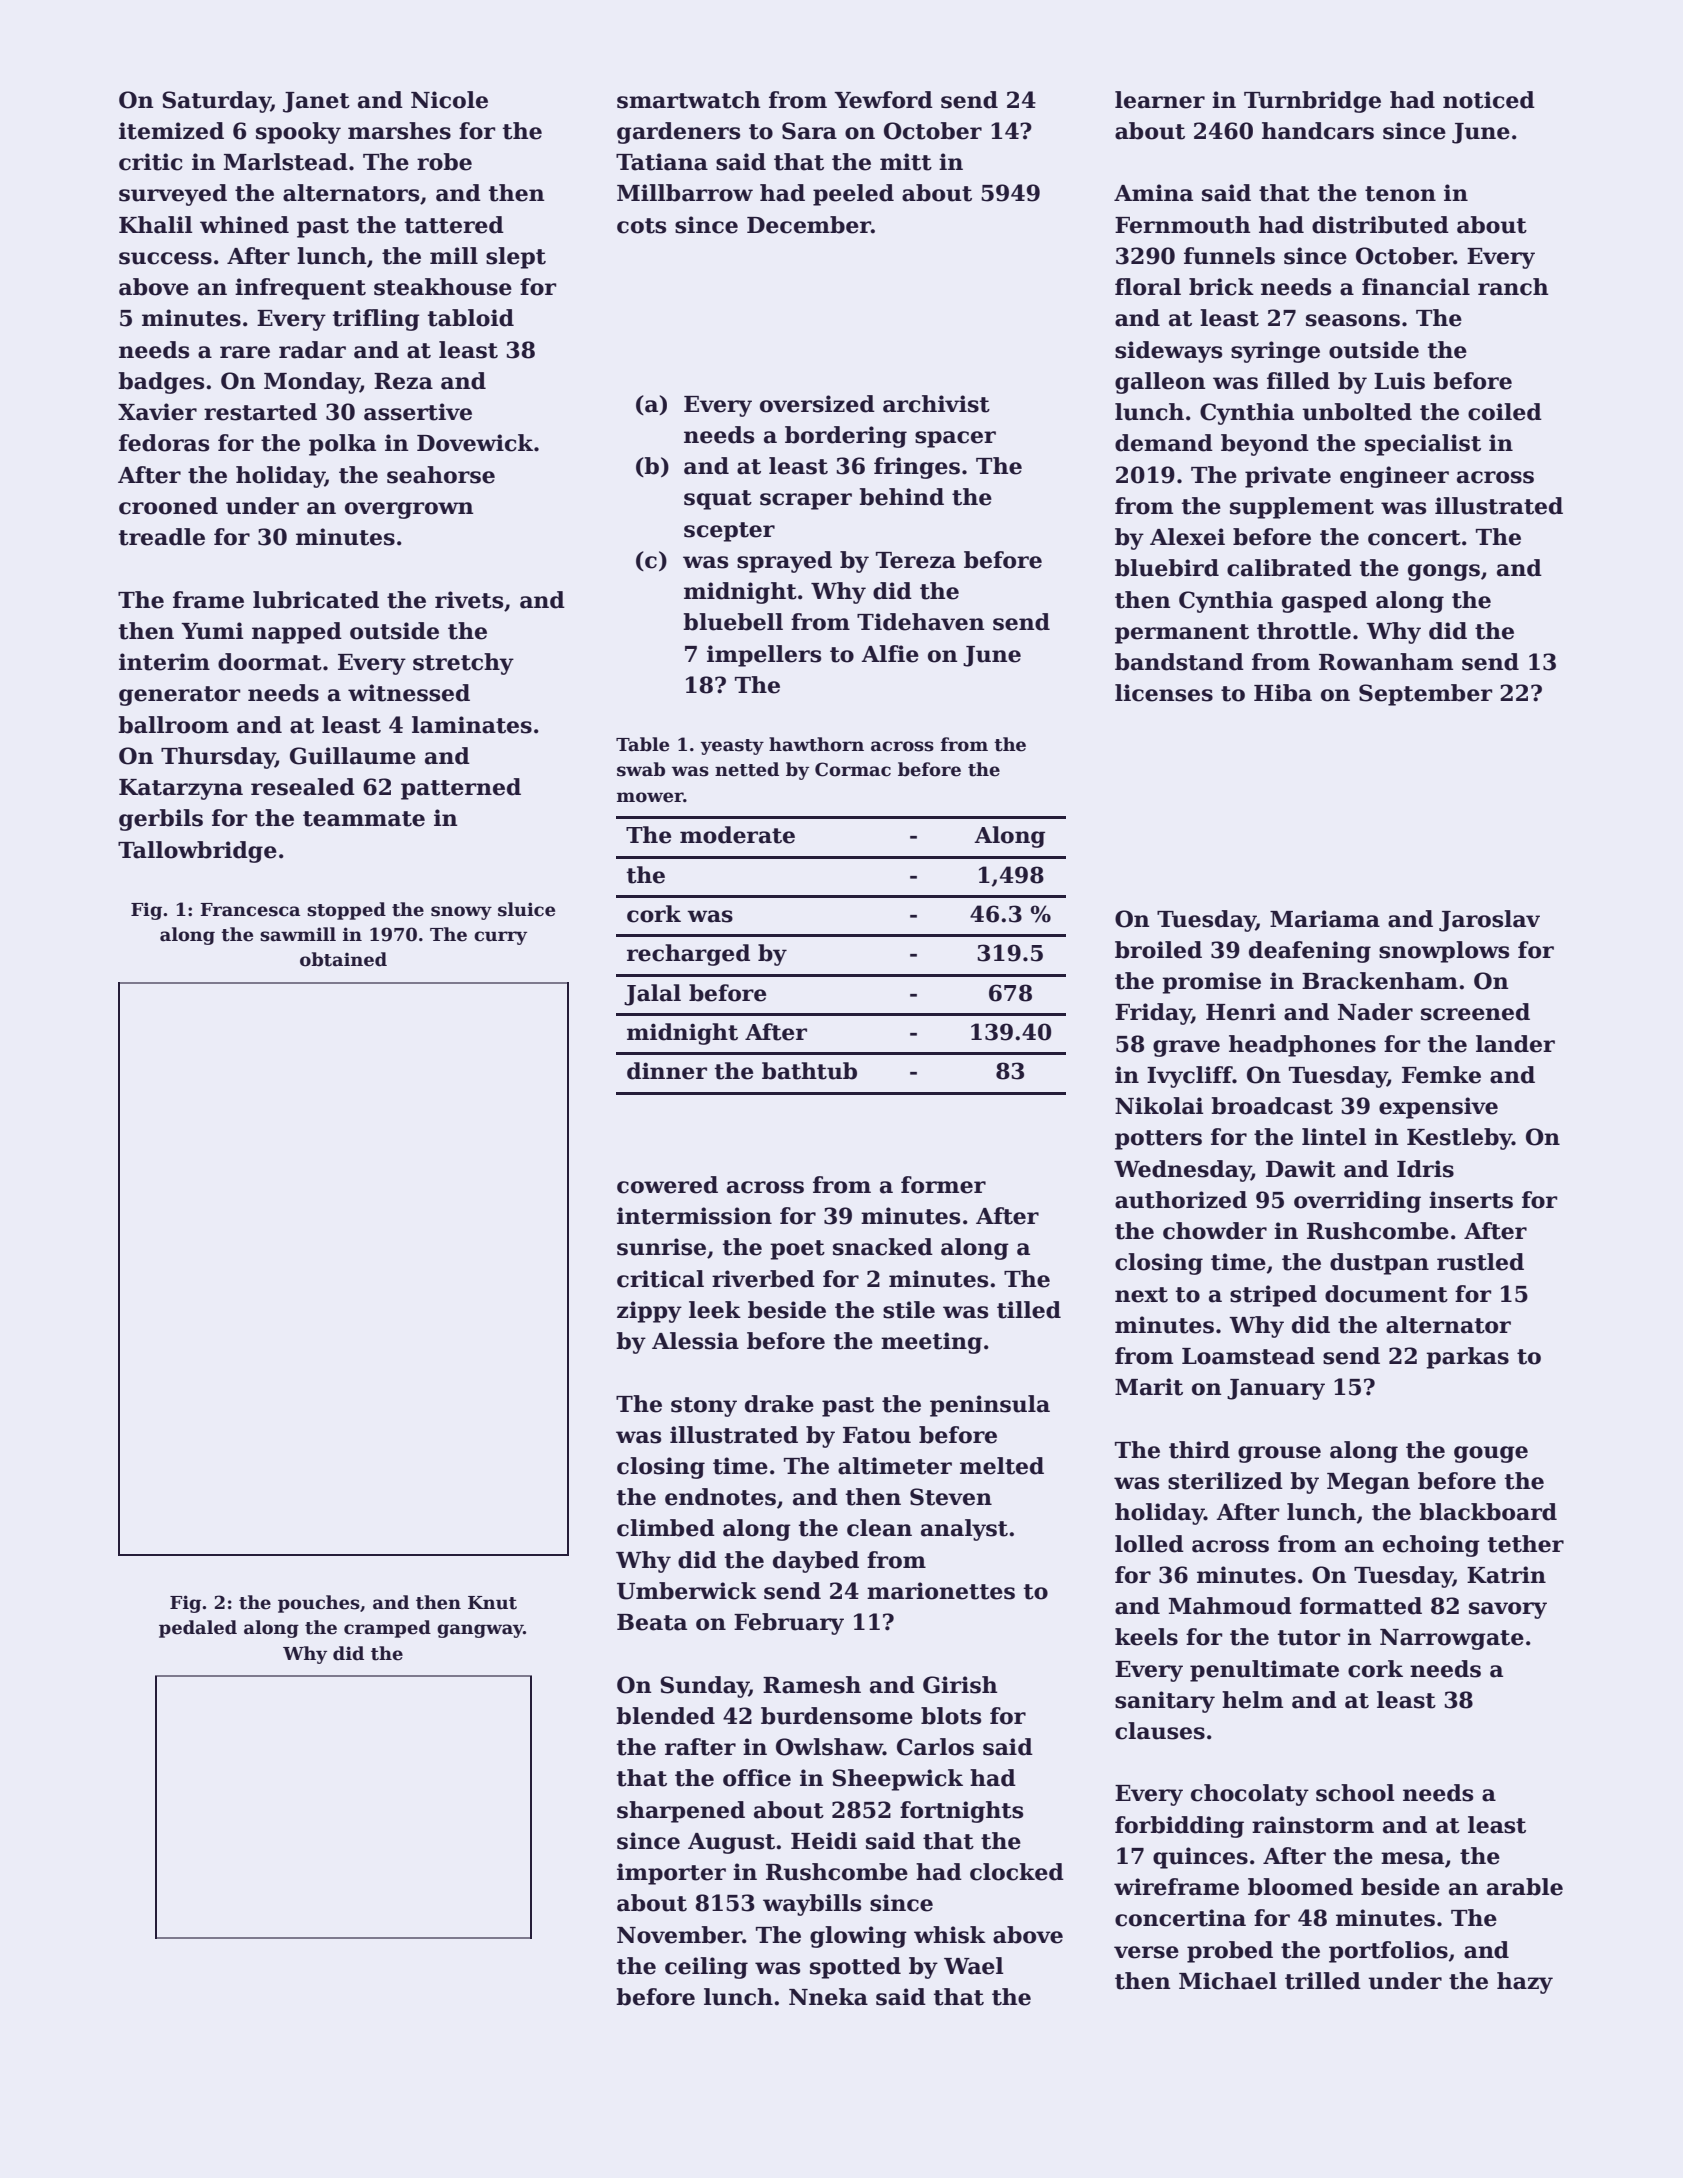 This screenshot has width=1683, height=2178. I want to click on sunrise, so click(661, 1247).
